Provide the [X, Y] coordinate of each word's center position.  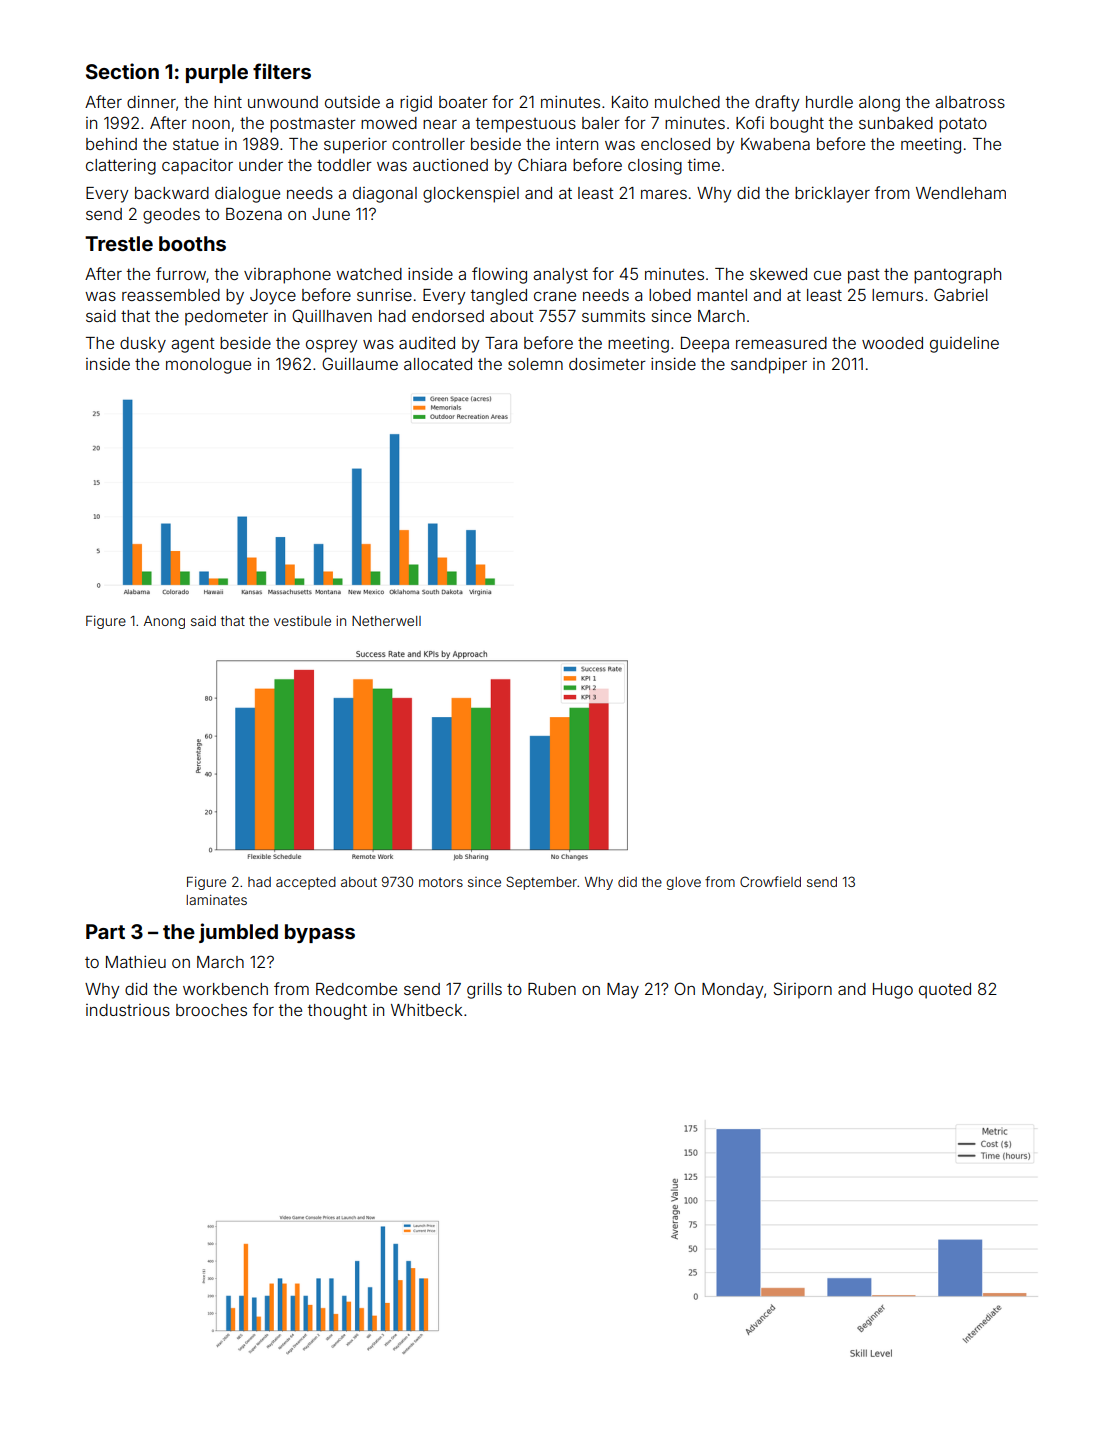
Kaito [630, 101]
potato [963, 125]
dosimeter [607, 364]
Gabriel [961, 294]
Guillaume [360, 363]
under [261, 165]
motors [441, 882]
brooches [211, 1010]
